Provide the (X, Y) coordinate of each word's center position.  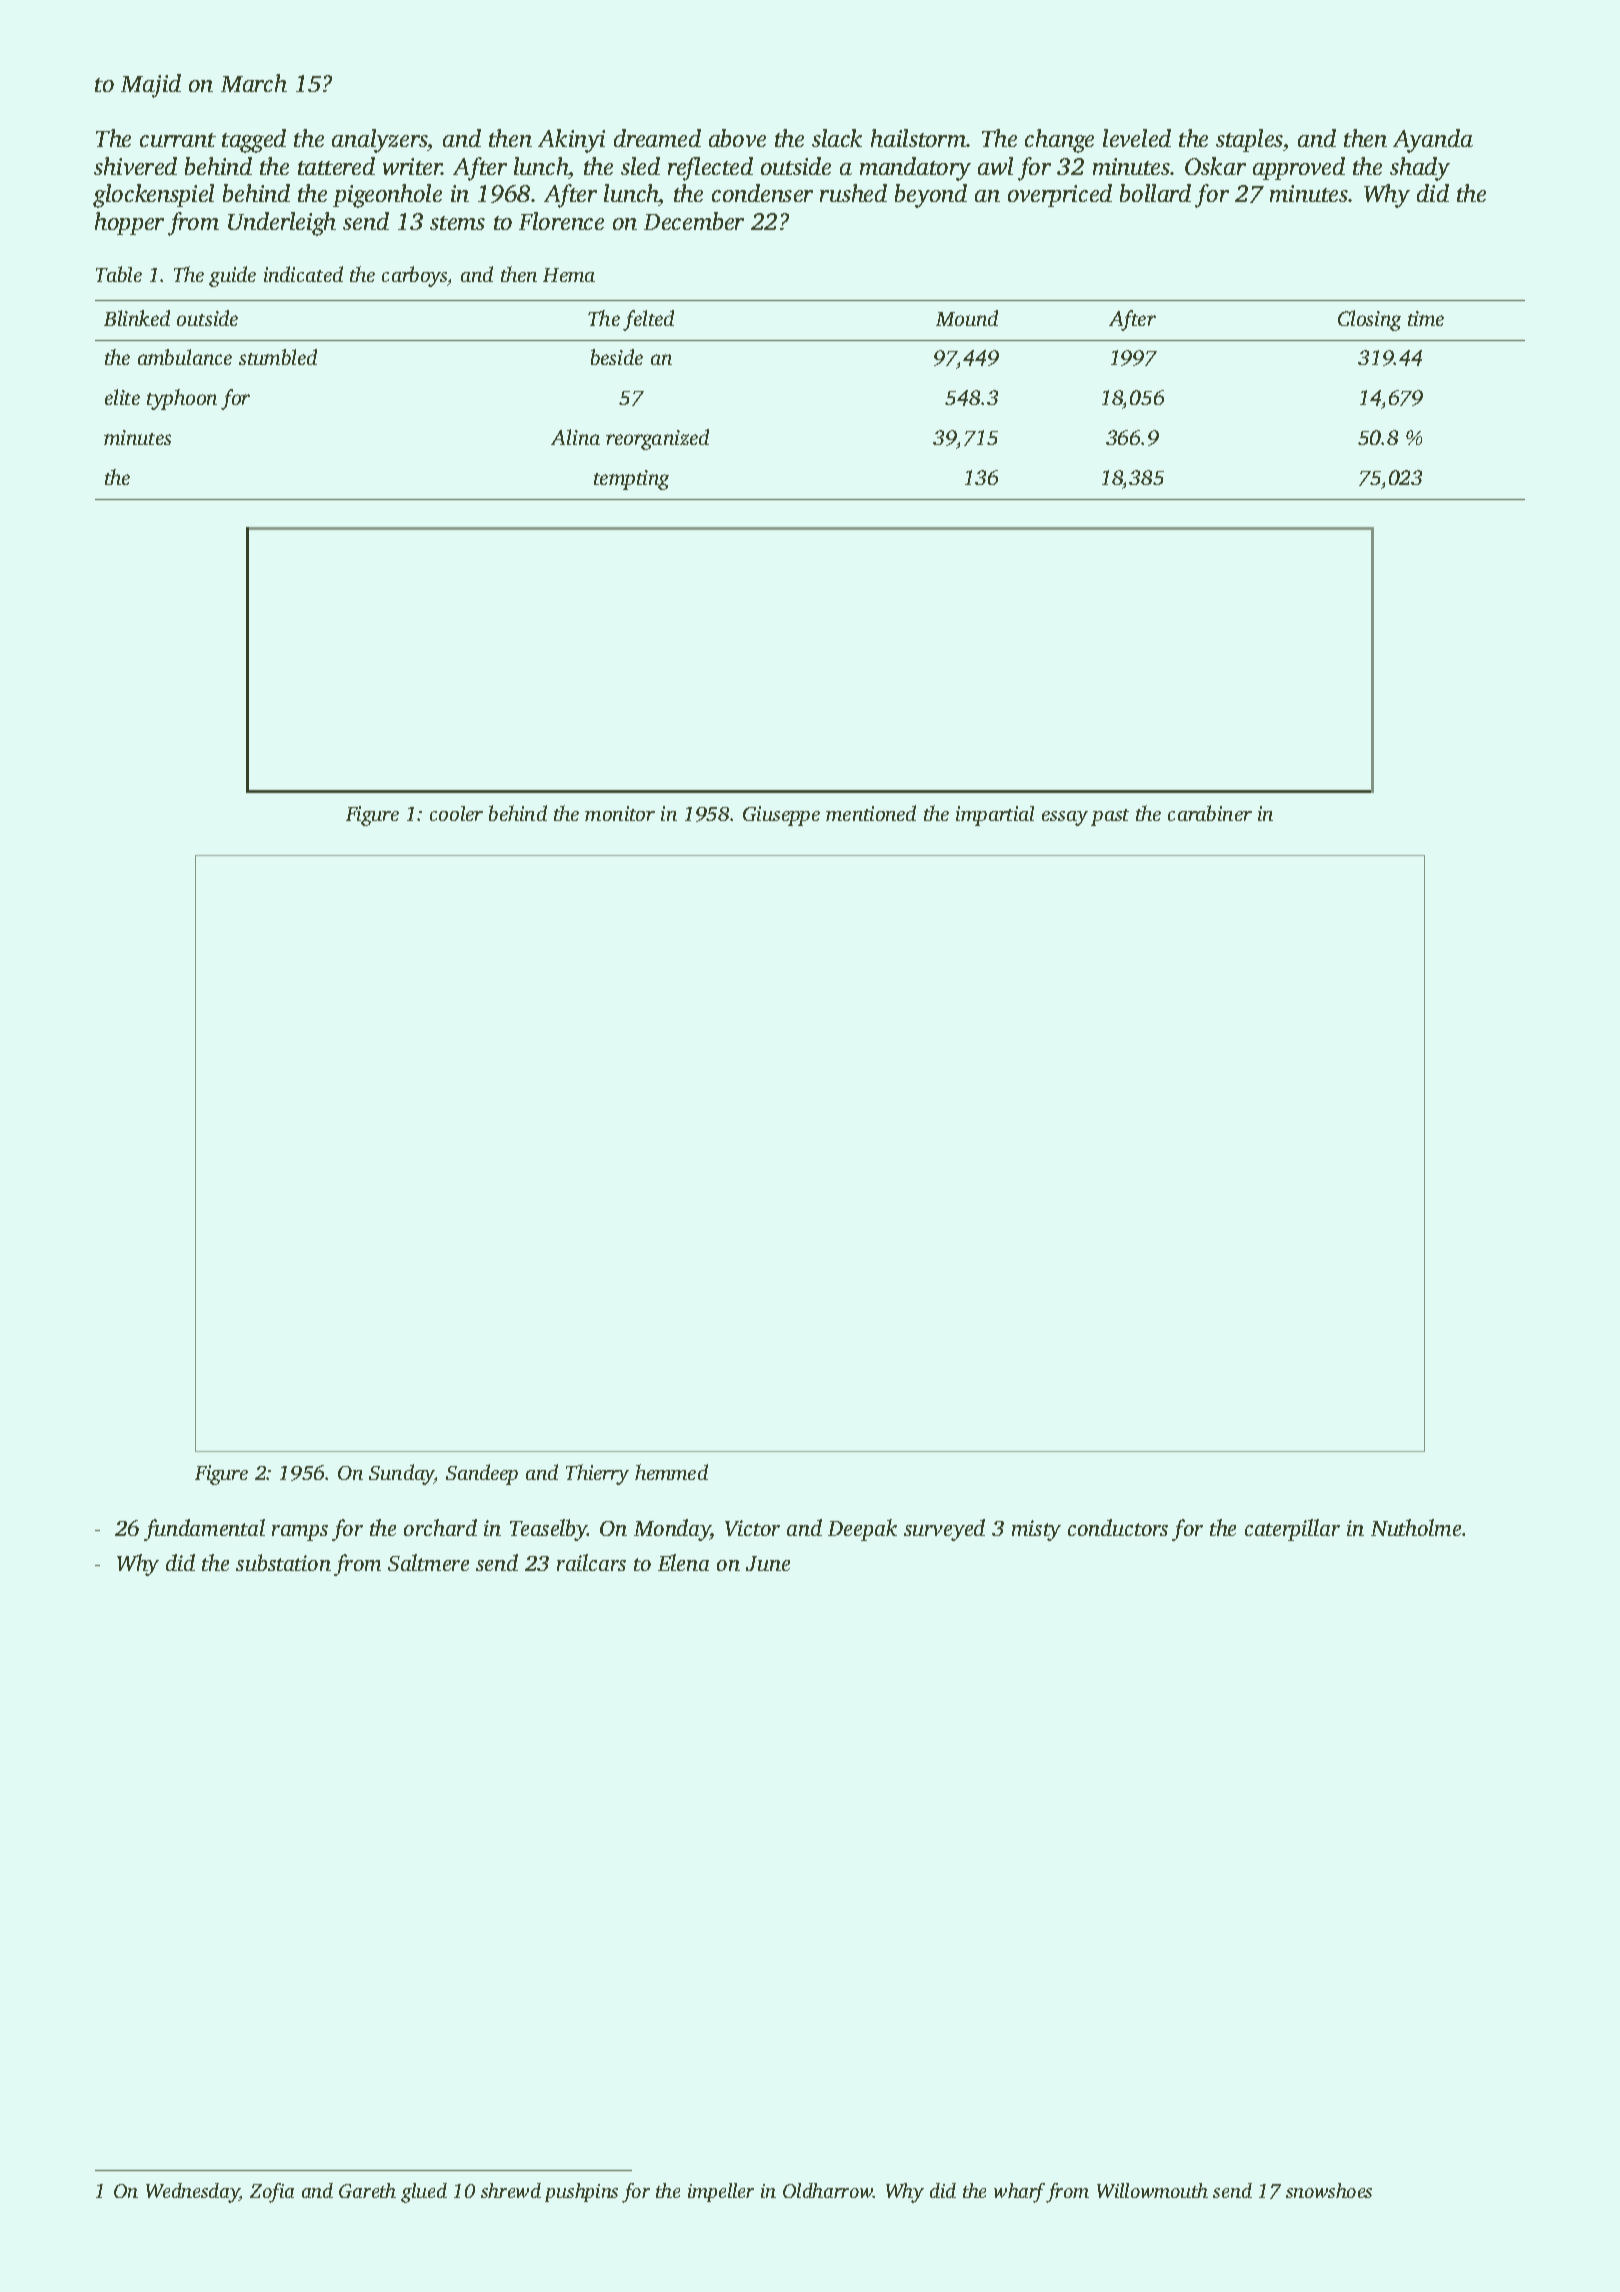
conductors (1118, 1527)
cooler (456, 813)
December (694, 221)
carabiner (1210, 813)
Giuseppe (781, 816)
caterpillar (1292, 1530)
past (1110, 817)
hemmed (671, 1472)
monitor (620, 813)
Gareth (367, 2190)
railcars (591, 1562)
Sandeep (482, 1474)
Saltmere (428, 1562)
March (254, 83)
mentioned (871, 813)
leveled (1137, 138)
